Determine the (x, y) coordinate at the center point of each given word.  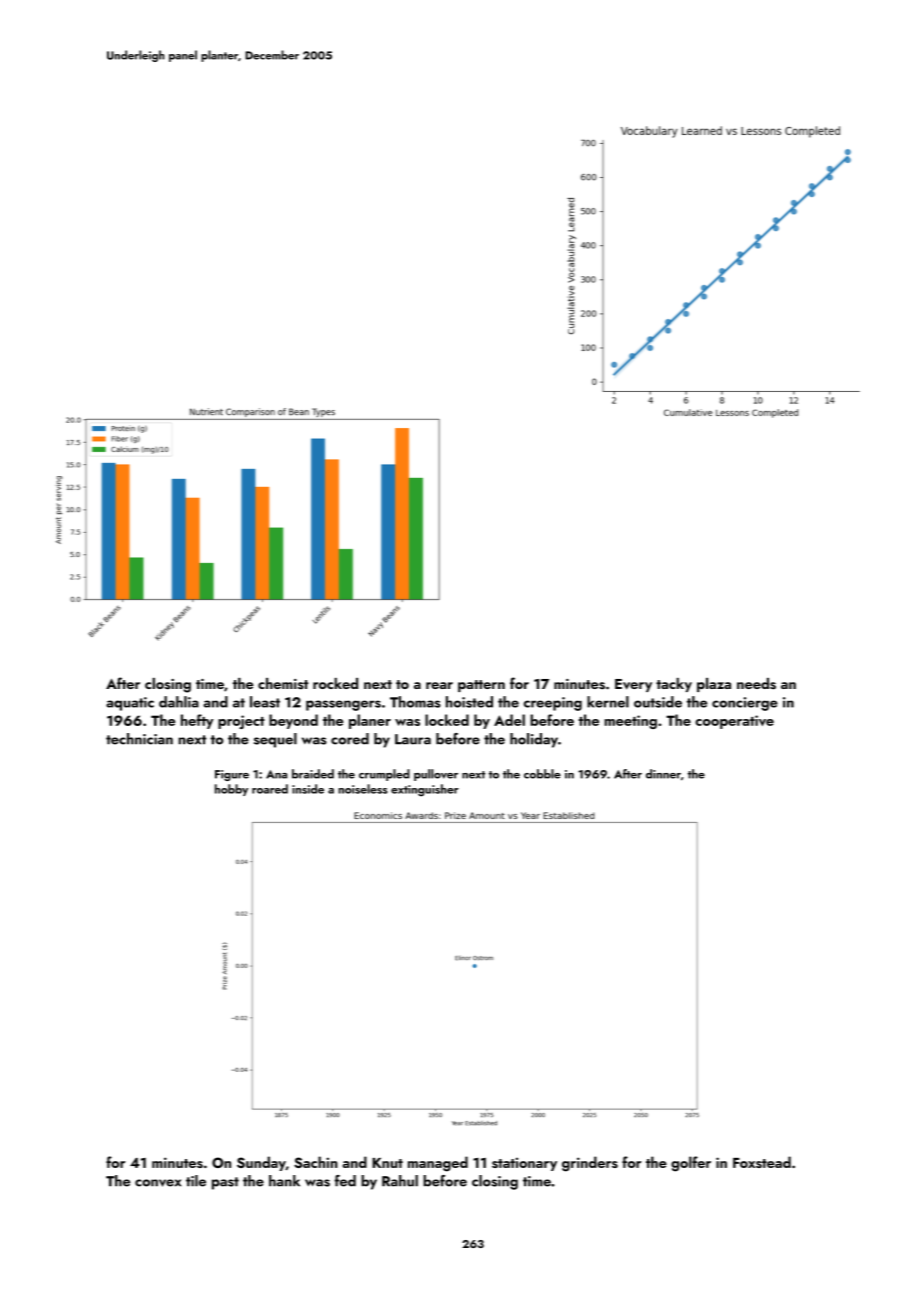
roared (270, 789)
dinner (663, 774)
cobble (542, 774)
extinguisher (425, 790)
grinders (590, 1164)
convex (158, 1183)
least (265, 702)
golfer (691, 1164)
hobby (231, 790)
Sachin (316, 1162)
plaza (714, 685)
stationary (524, 1164)
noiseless (363, 789)
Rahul (400, 1181)
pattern (481, 686)
